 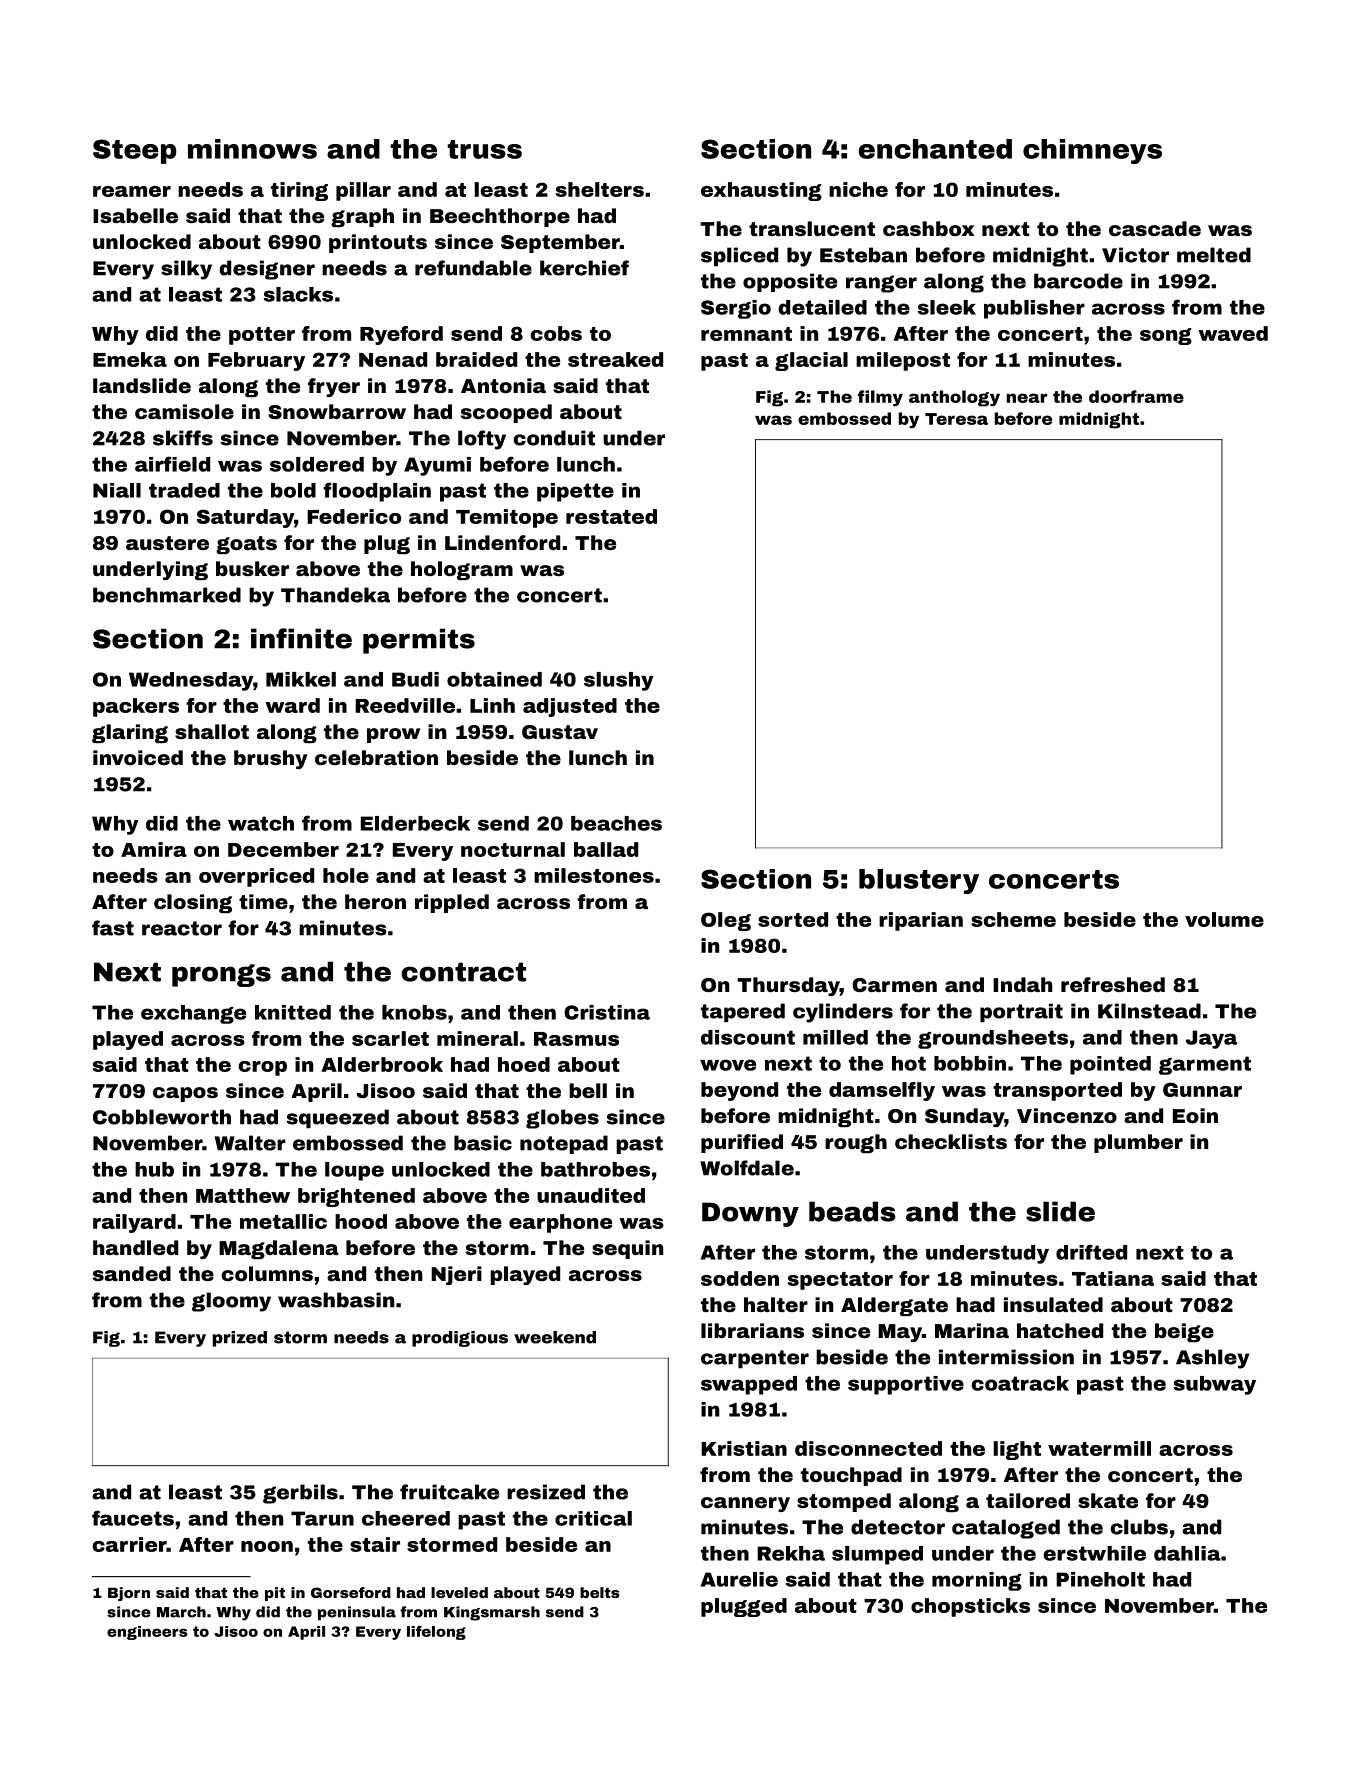 I want to click on Njeri, so click(x=456, y=1275).
